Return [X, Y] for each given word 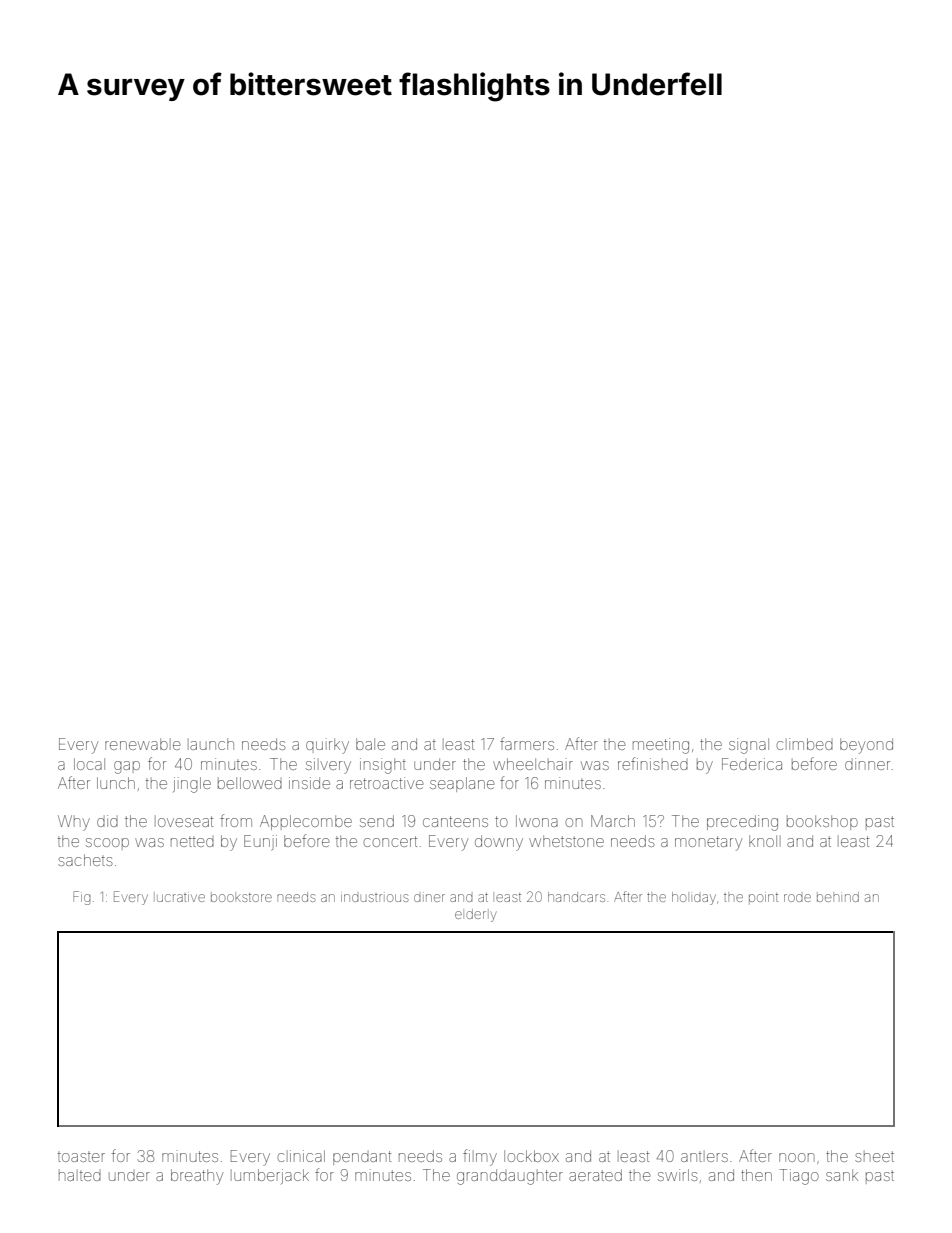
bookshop [822, 822]
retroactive [386, 783]
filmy [480, 1157]
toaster [81, 1157]
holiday [694, 898]
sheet [874, 1156]
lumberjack [270, 1176]
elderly [475, 915]
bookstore [241, 897]
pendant [362, 1158]
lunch [116, 783]
